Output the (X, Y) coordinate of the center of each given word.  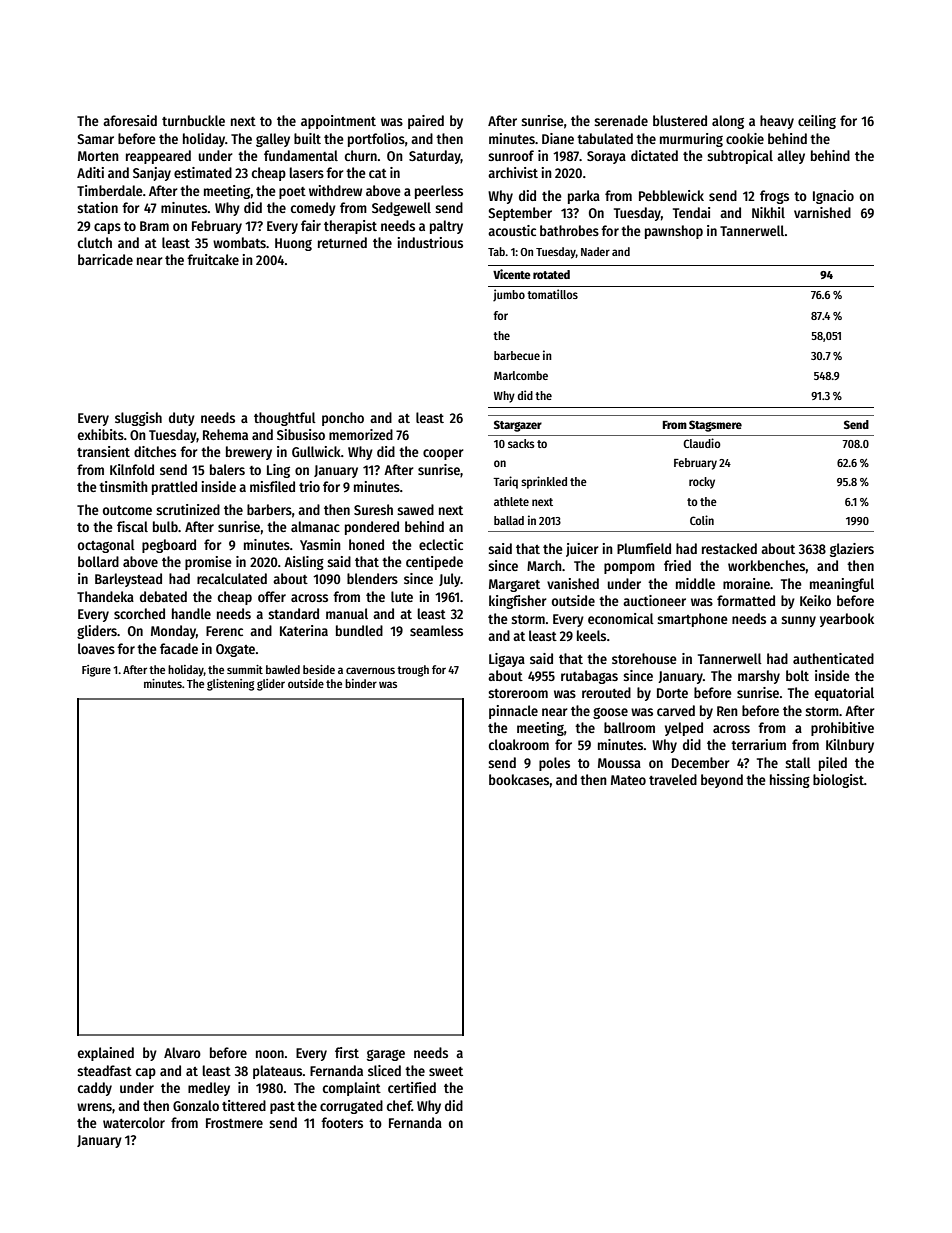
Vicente (512, 274)
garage (386, 1055)
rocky (702, 483)
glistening (230, 685)
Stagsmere (715, 426)
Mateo (628, 780)
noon (270, 1054)
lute (402, 596)
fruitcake (213, 259)
